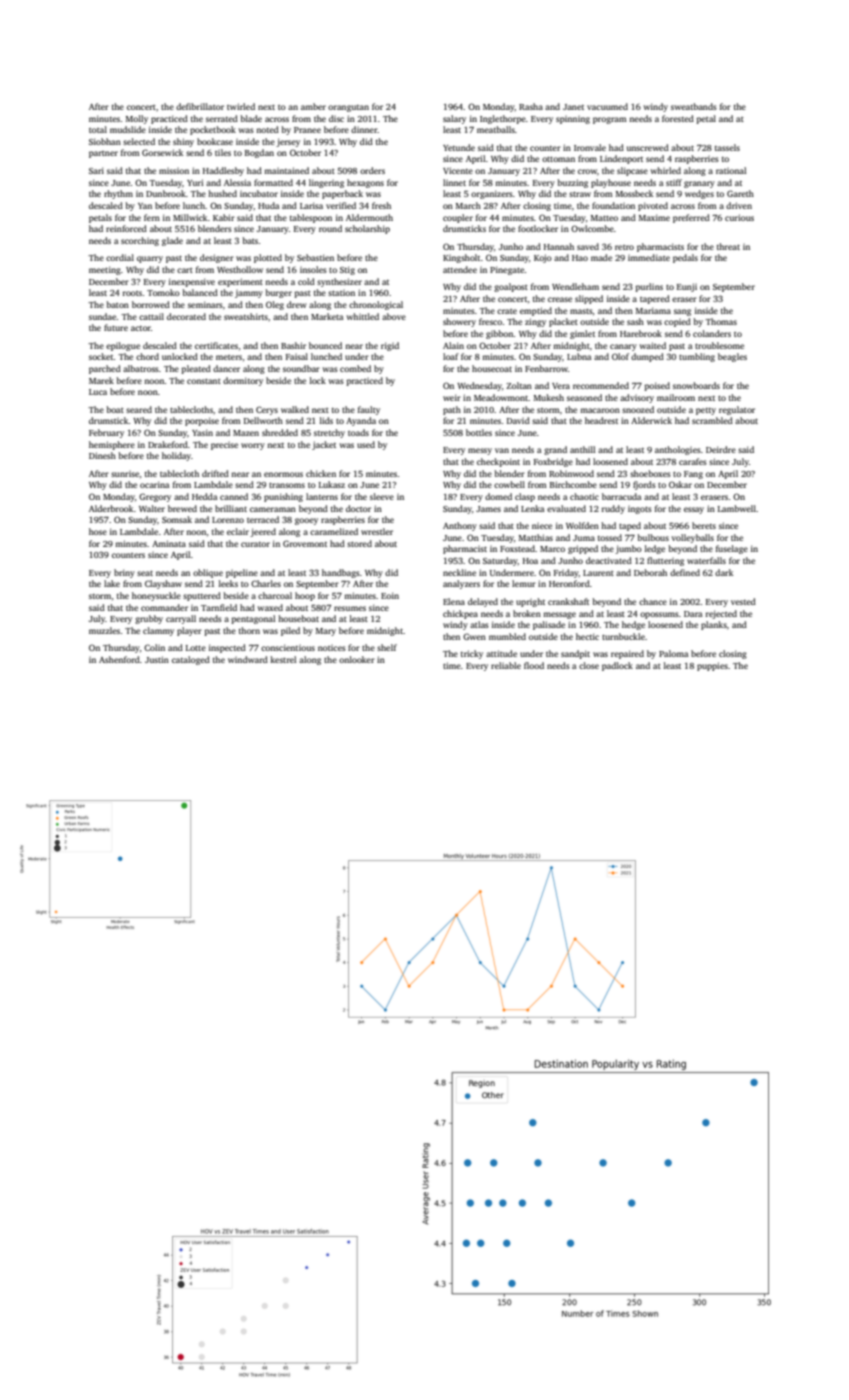 This screenshot has width=849, height=1400. Describe the element at coordinates (724, 572) in the screenshot. I see `dark` at that location.
